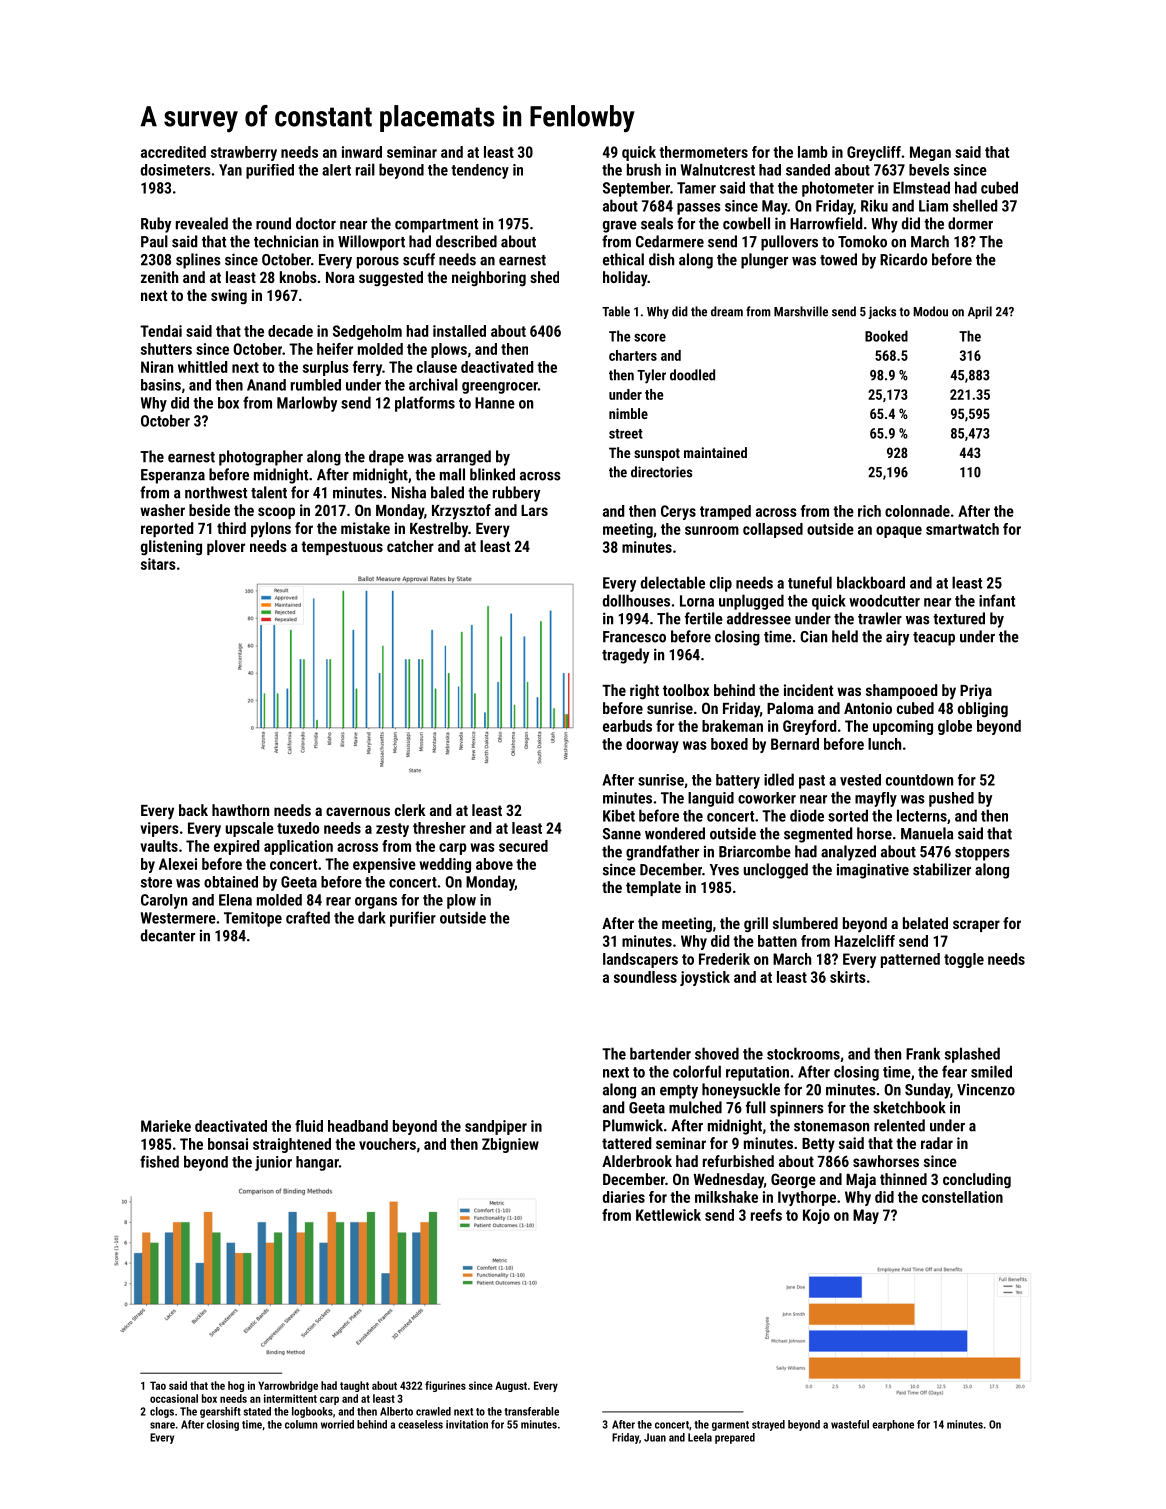 Image resolution: width=1166 pixels, height=1509 pixels. I want to click on smartwatch, so click(962, 529).
